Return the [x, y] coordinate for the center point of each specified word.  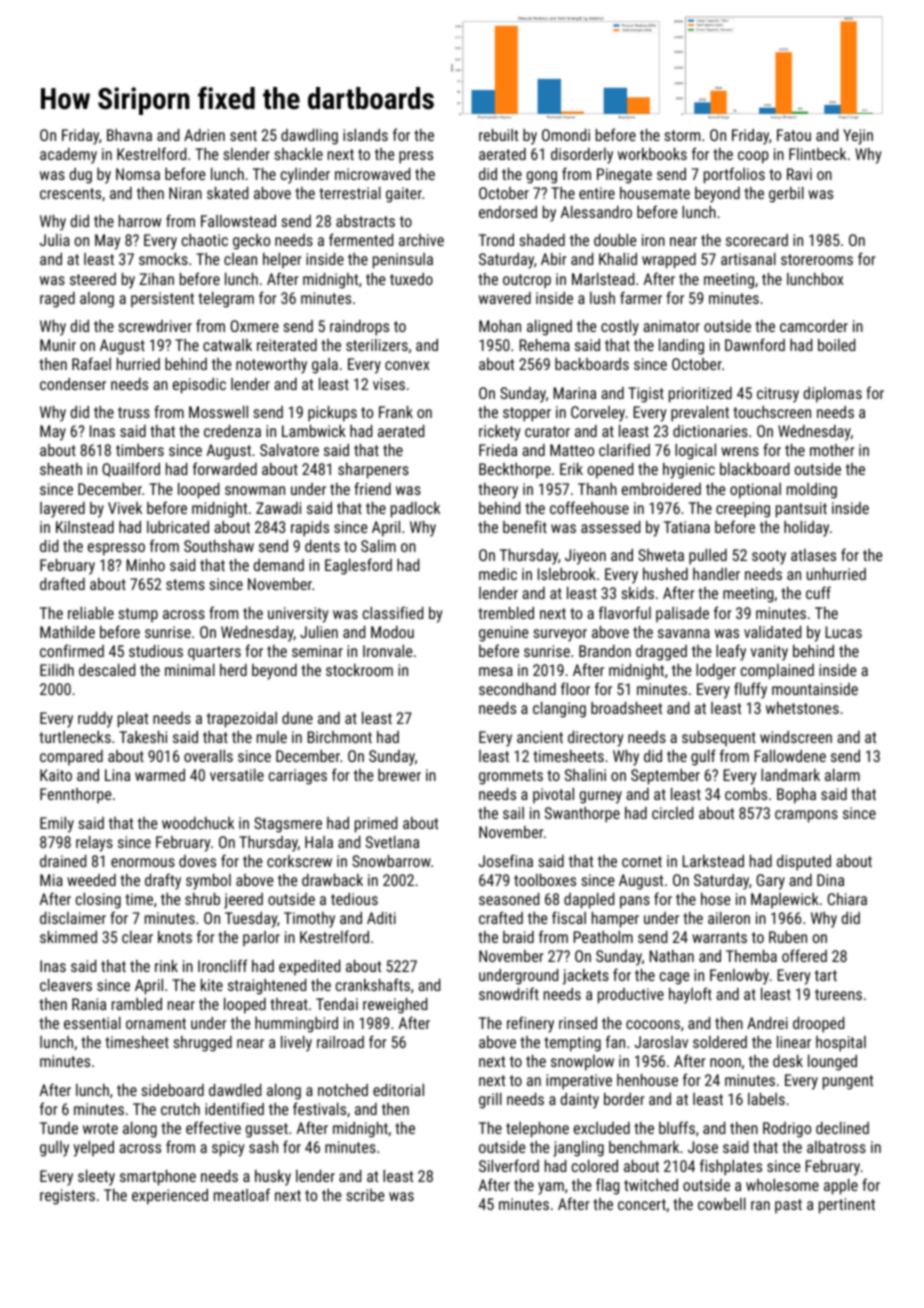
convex [407, 365]
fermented [361, 239]
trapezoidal [242, 720]
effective [213, 1127]
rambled [137, 1004]
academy [68, 156]
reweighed [395, 1006]
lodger [716, 672]
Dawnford [755, 344]
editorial [398, 1090]
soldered [720, 1042]
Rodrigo [787, 1130]
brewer [399, 775]
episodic [199, 386]
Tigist [646, 395]
